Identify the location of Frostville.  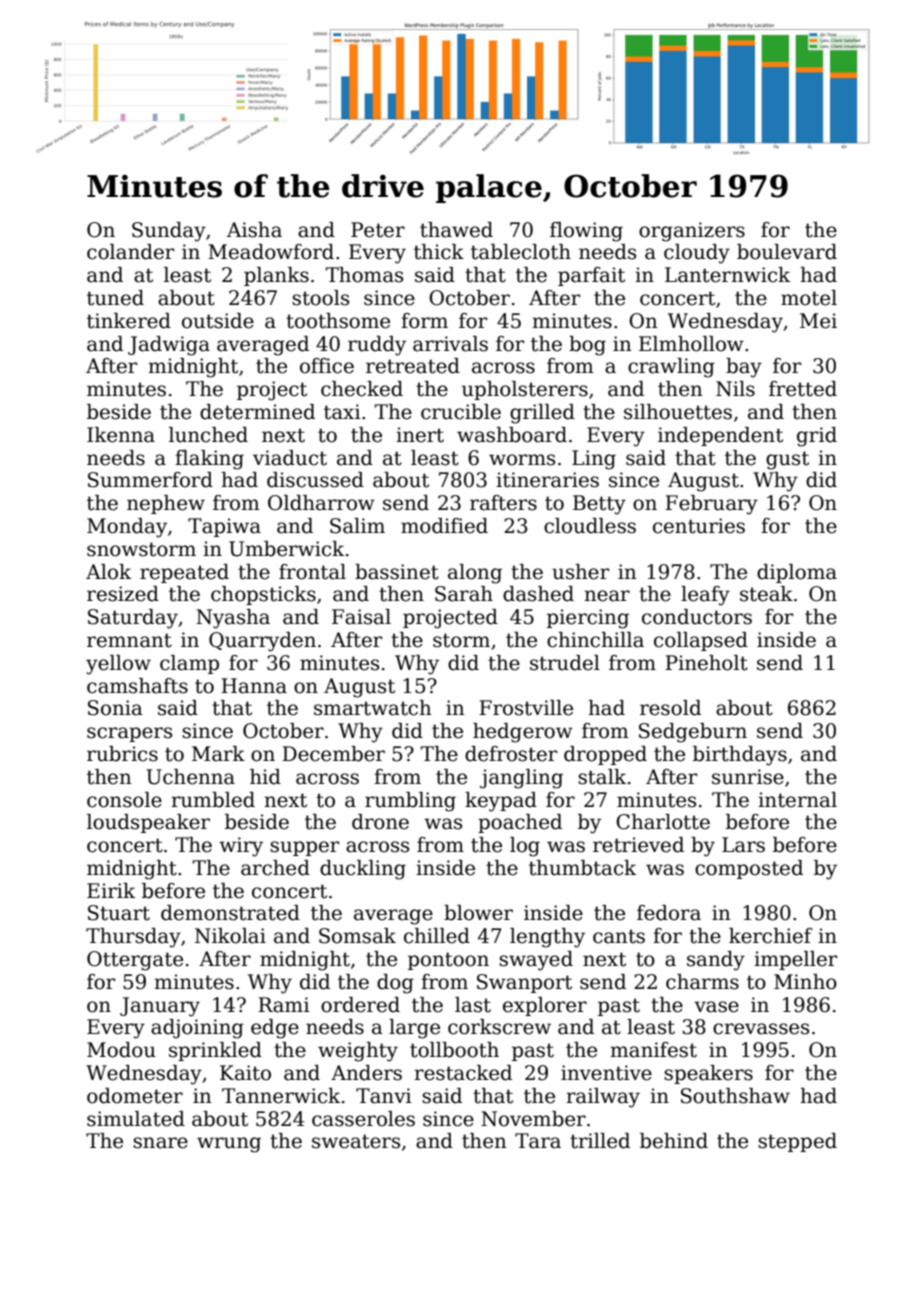
(526, 708).
